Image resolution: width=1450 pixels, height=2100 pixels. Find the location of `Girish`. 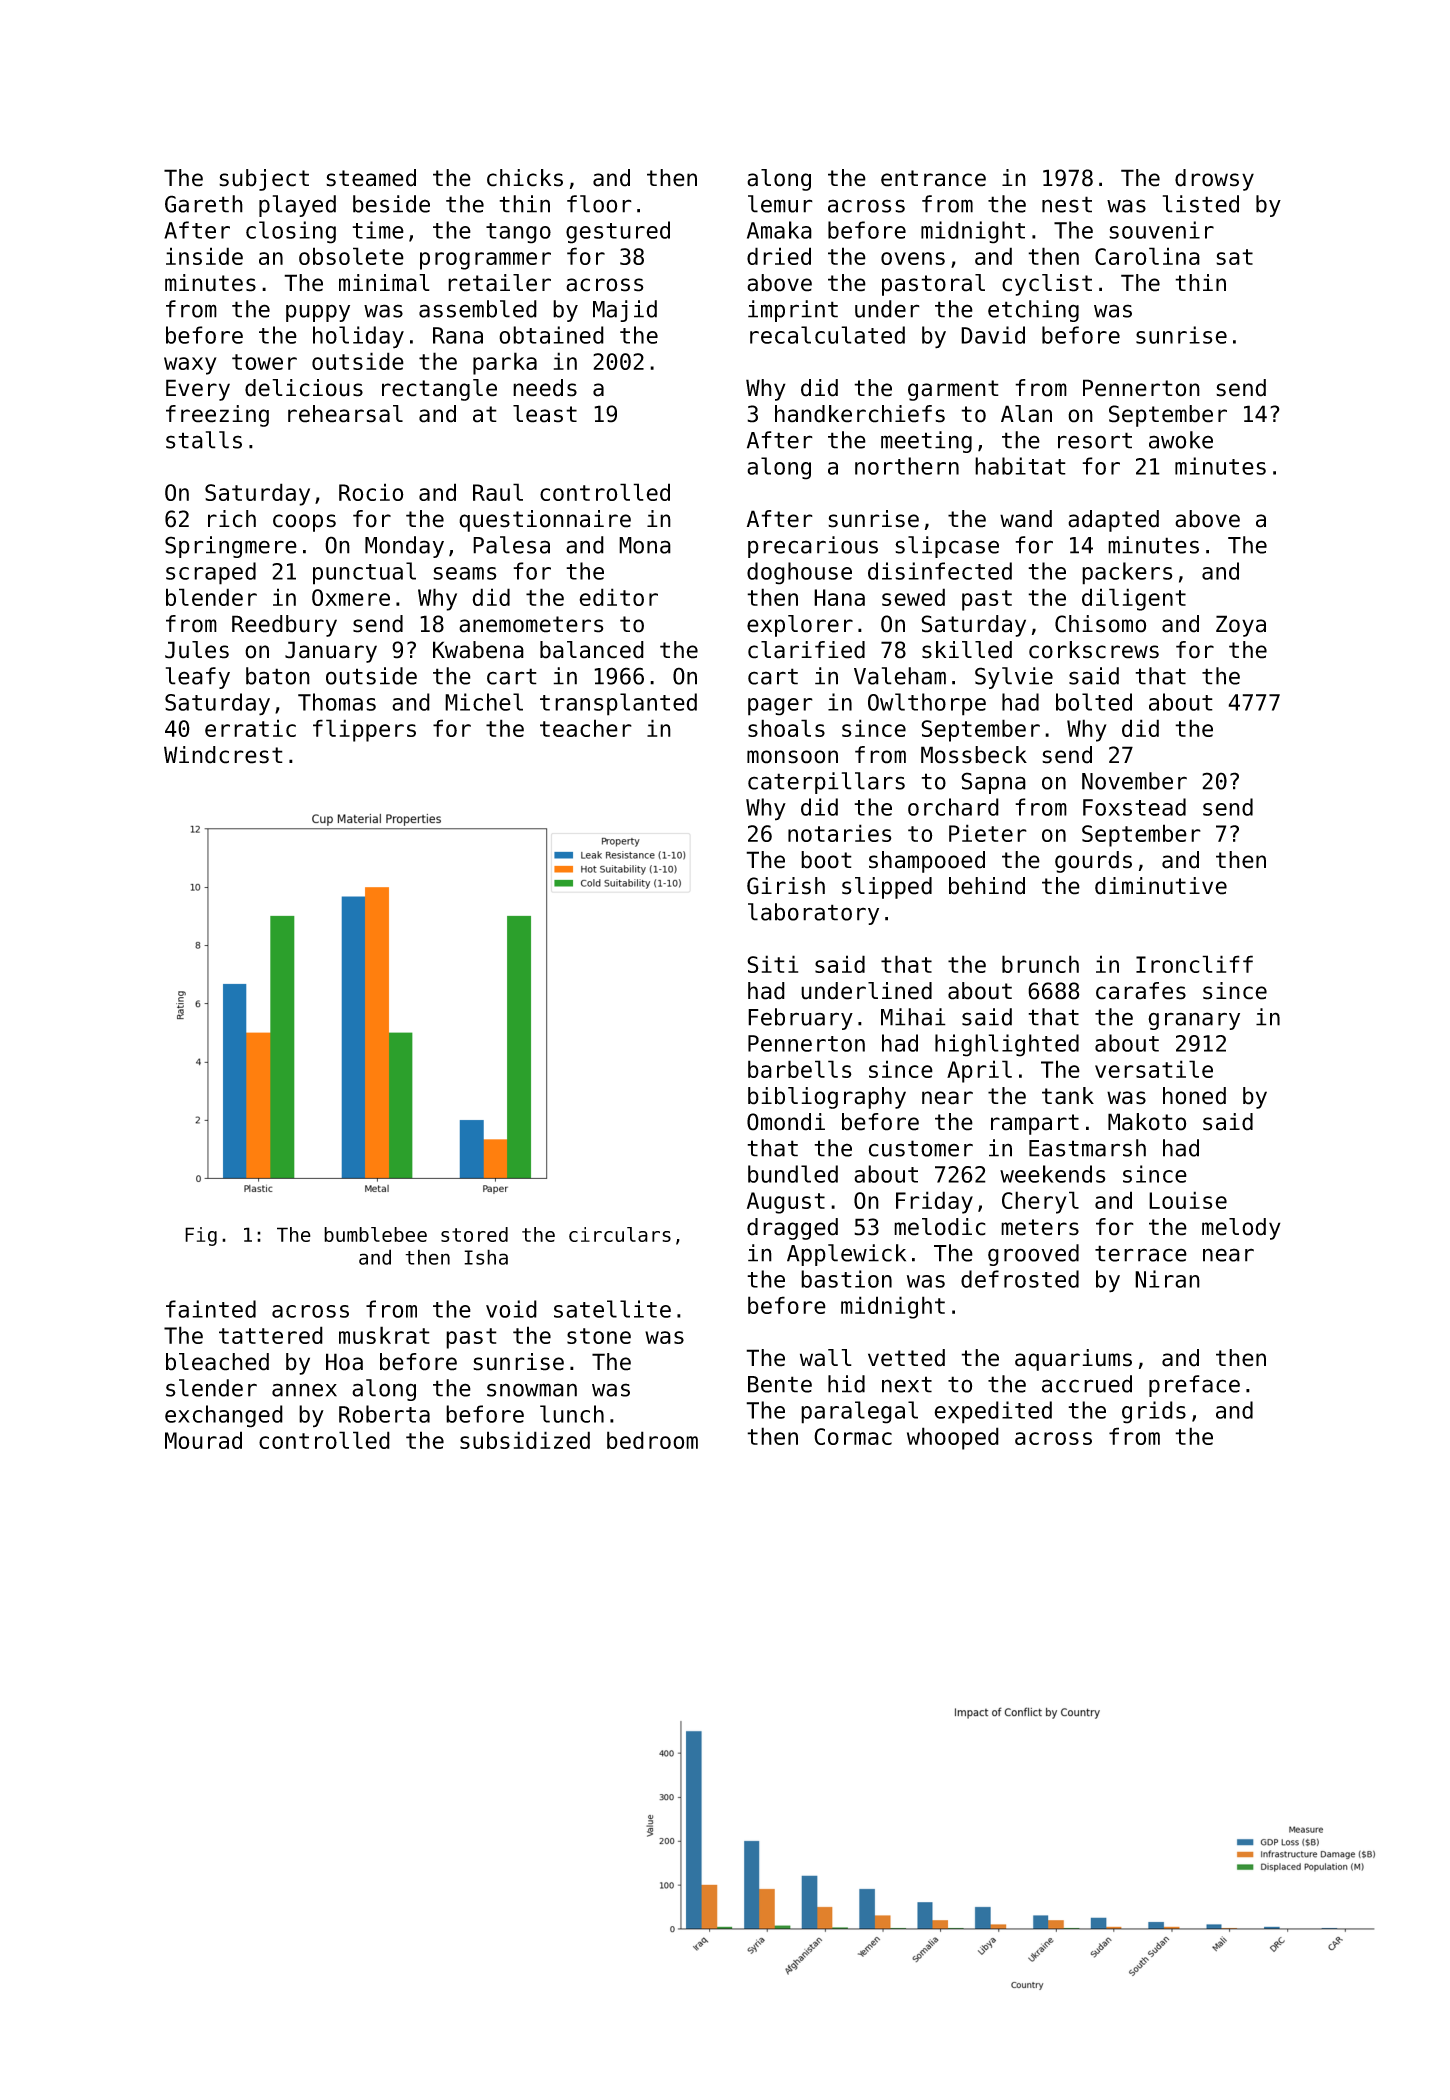

Girish is located at coordinates (786, 886).
